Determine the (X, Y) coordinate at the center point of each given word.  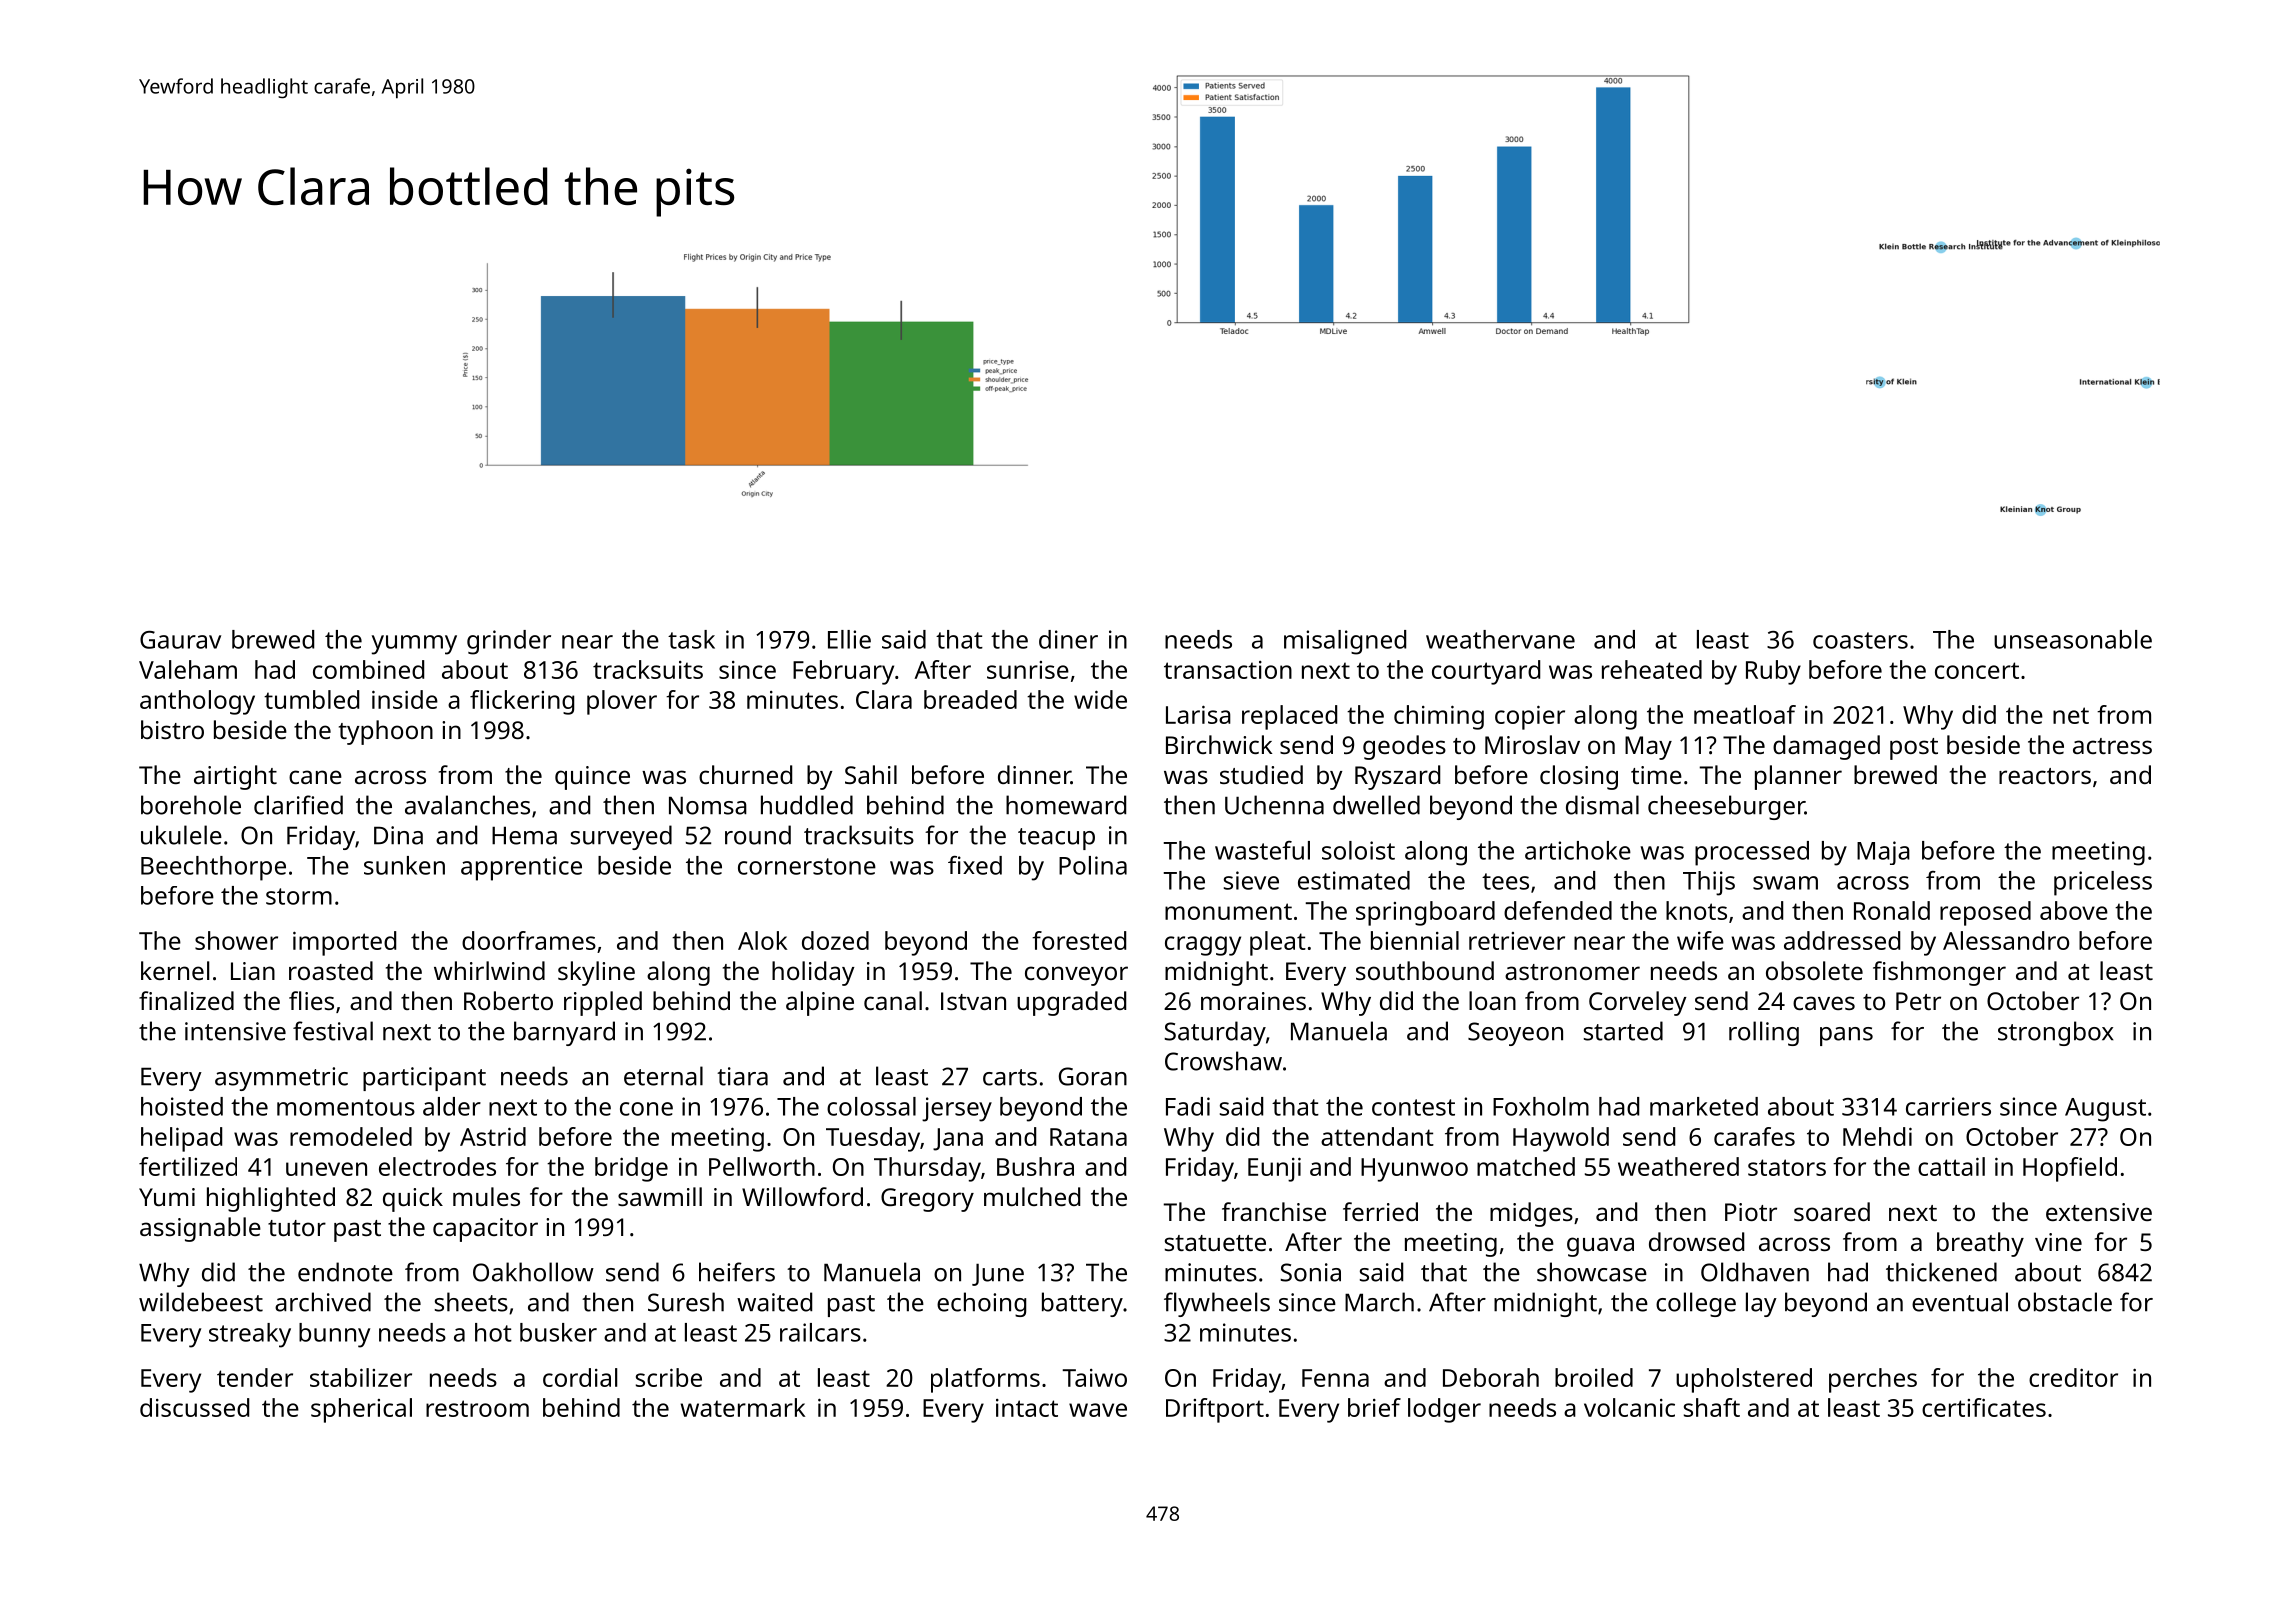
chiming (1439, 717)
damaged (1826, 747)
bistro (172, 729)
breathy (1980, 1244)
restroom (477, 1408)
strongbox (2055, 1033)
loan (1492, 1000)
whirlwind (489, 970)
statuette (1215, 1243)
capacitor (485, 1230)
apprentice (521, 868)
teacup (1056, 839)
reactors (2045, 776)
